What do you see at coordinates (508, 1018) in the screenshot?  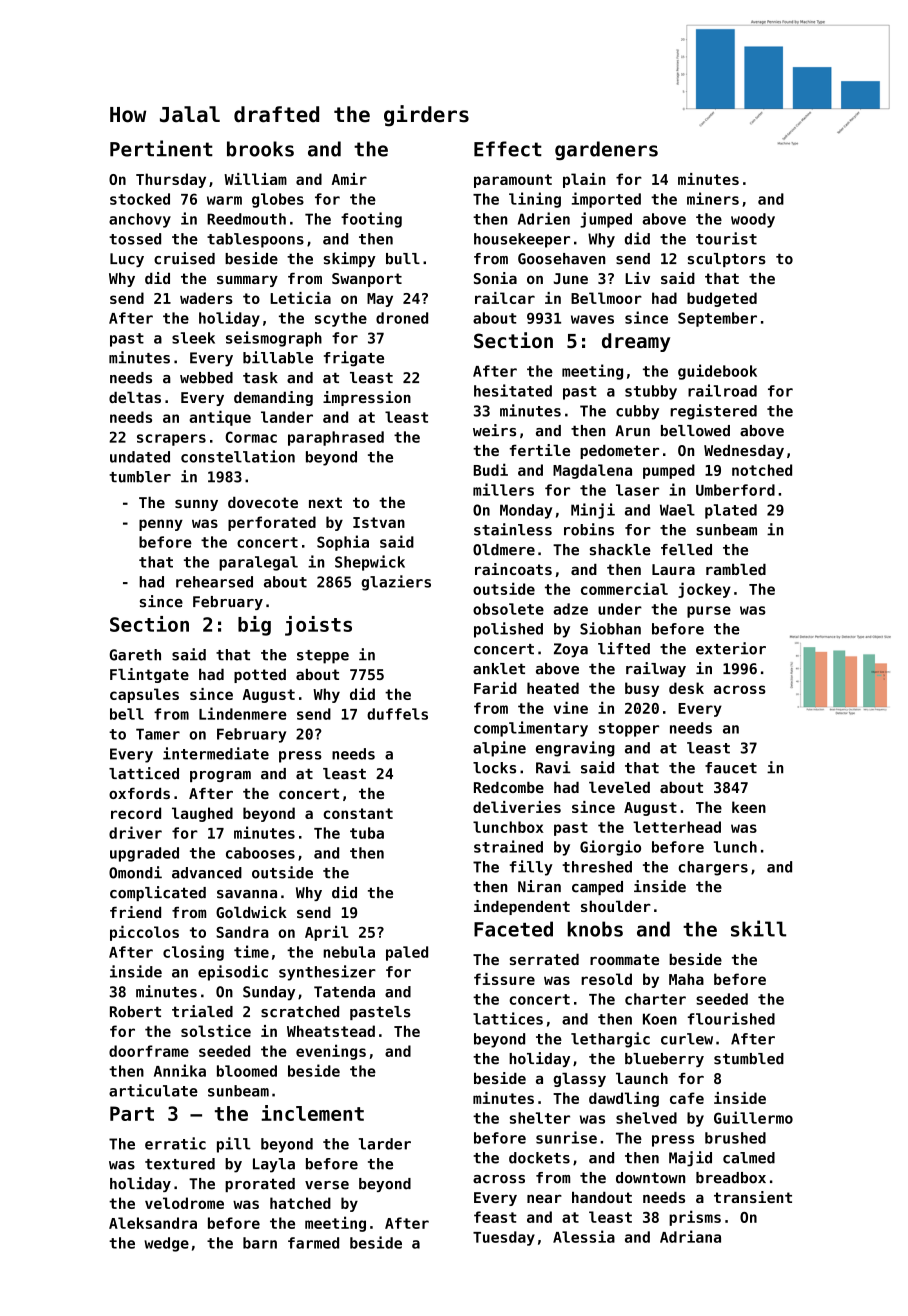 I see `lattices` at bounding box center [508, 1018].
